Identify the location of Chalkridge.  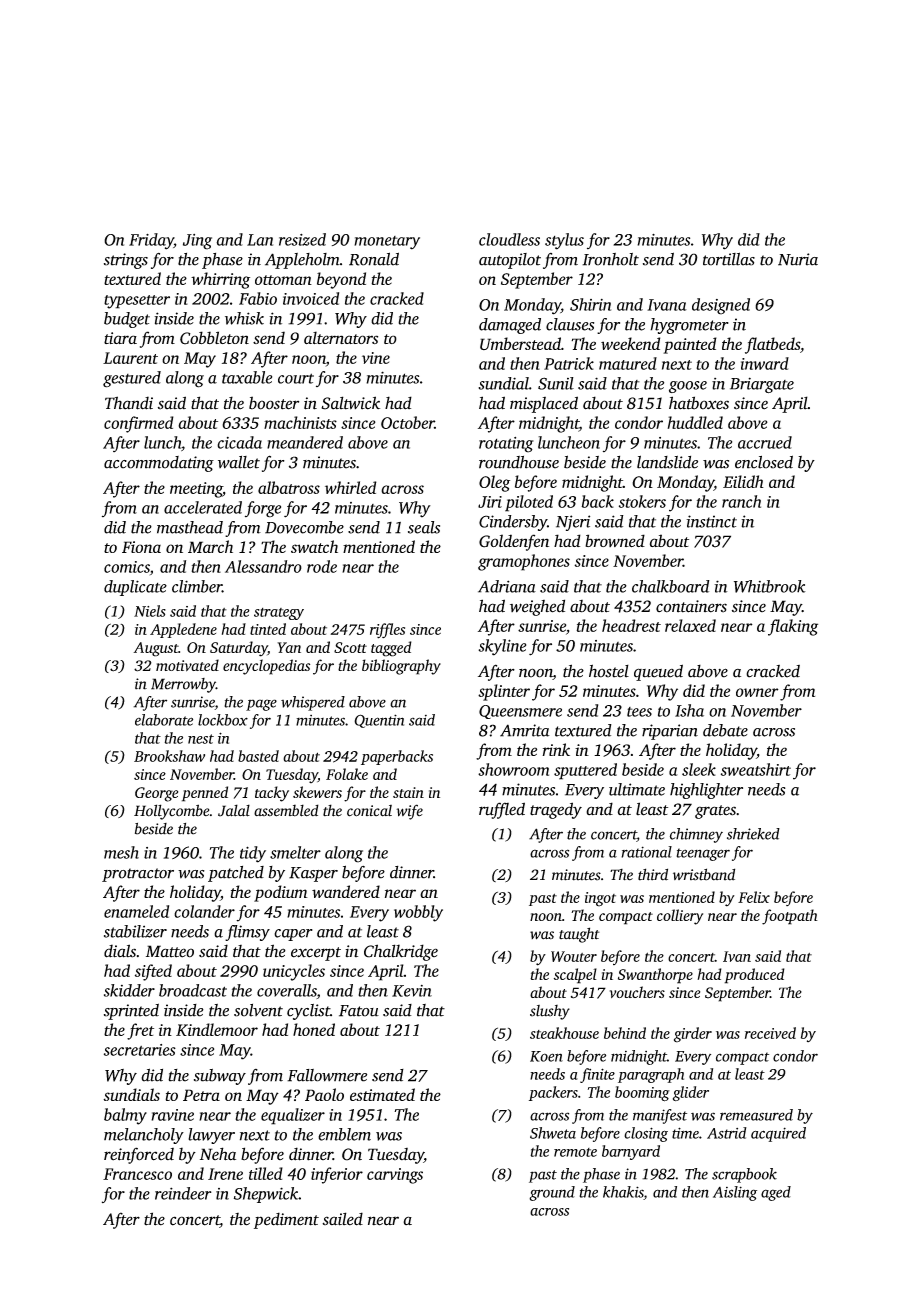
(401, 952).
